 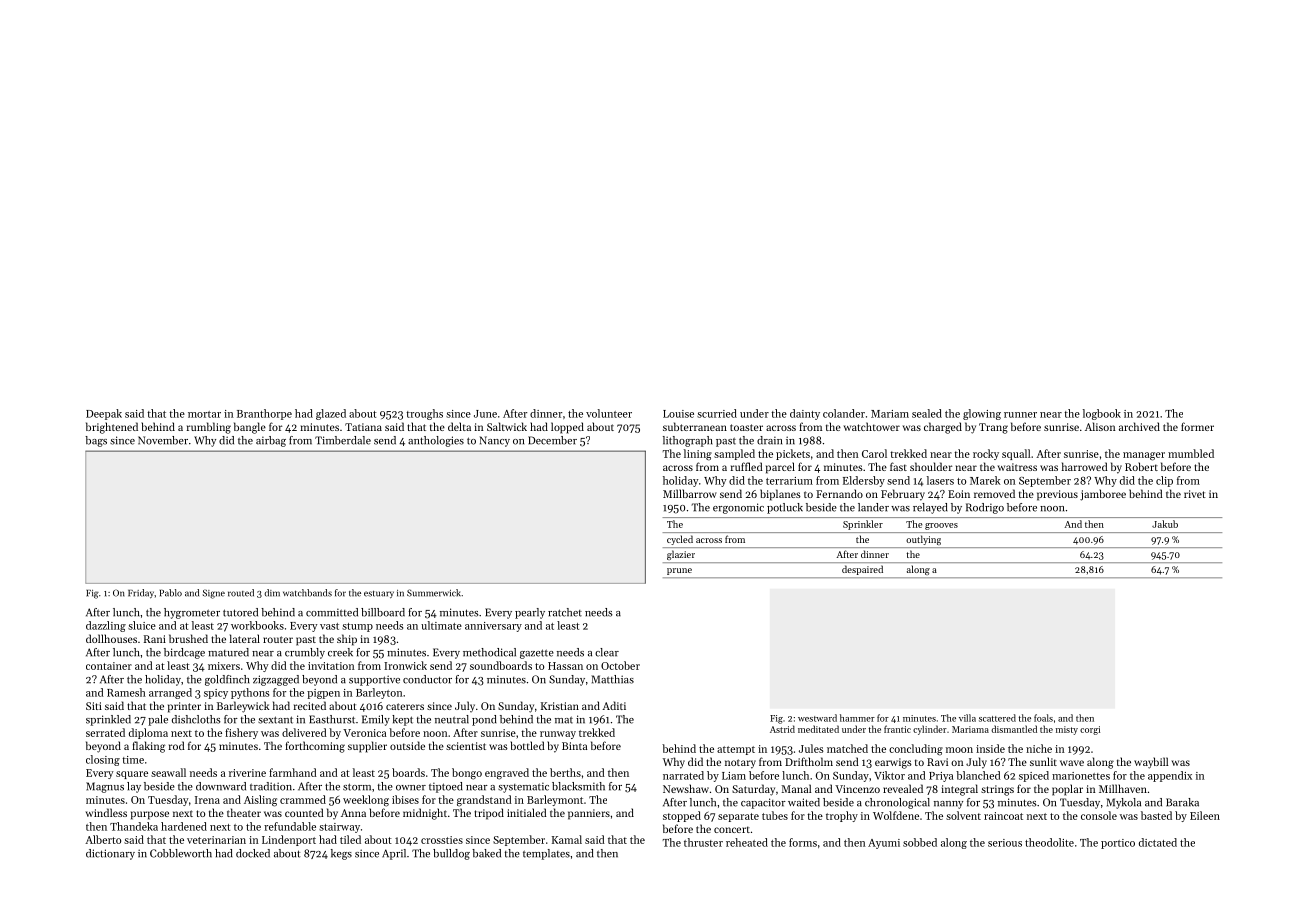 What do you see at coordinates (546, 854) in the screenshot?
I see `templates` at bounding box center [546, 854].
